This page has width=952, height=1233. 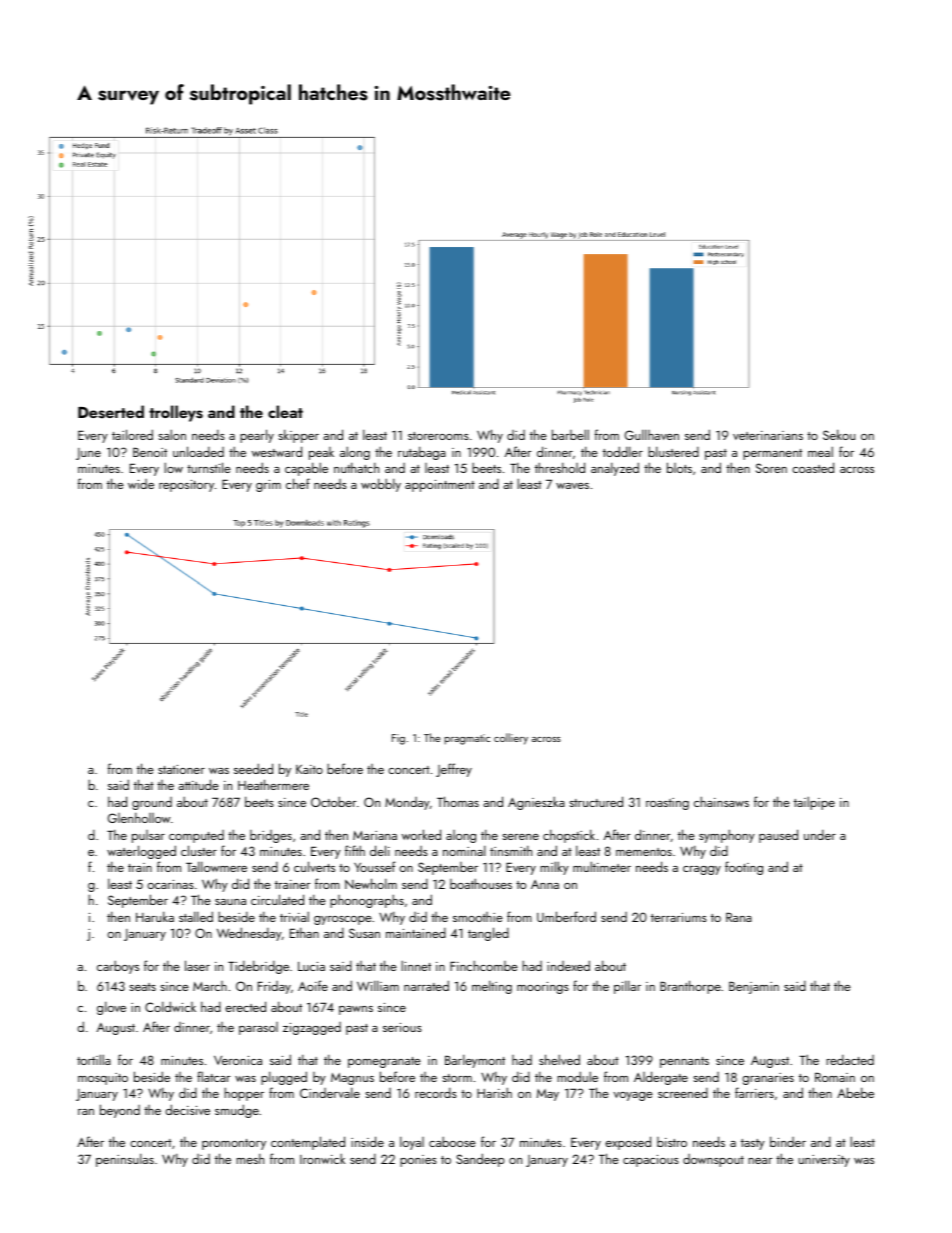 What do you see at coordinates (464, 850) in the page?
I see `nominal` at bounding box center [464, 850].
